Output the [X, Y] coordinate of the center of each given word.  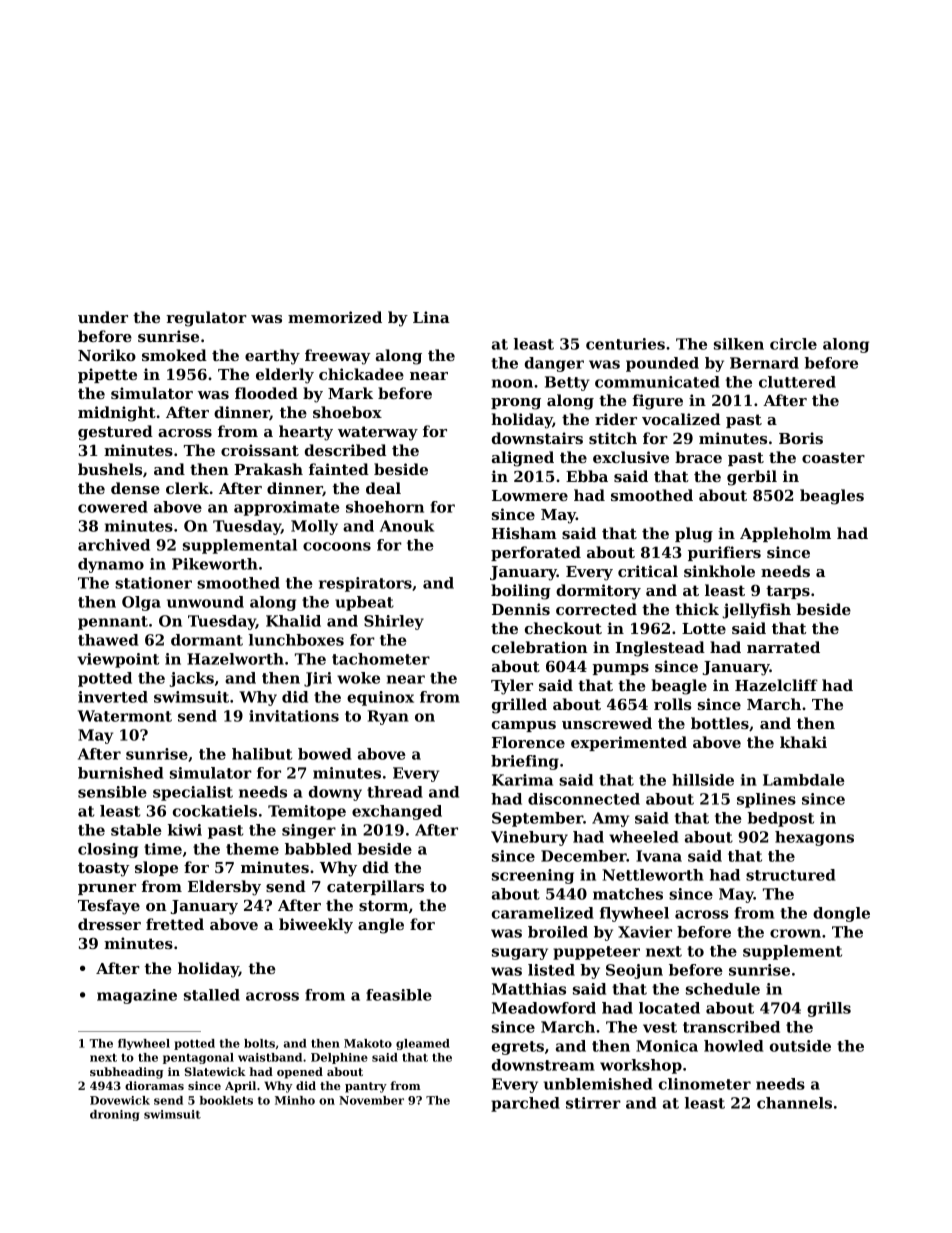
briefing [525, 762]
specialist [193, 793]
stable [136, 830]
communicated [657, 382]
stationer [153, 583]
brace [698, 457]
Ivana [659, 856]
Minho [295, 1100]
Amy [610, 819]
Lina [431, 317]
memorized [335, 317]
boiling [521, 592]
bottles [720, 723]
